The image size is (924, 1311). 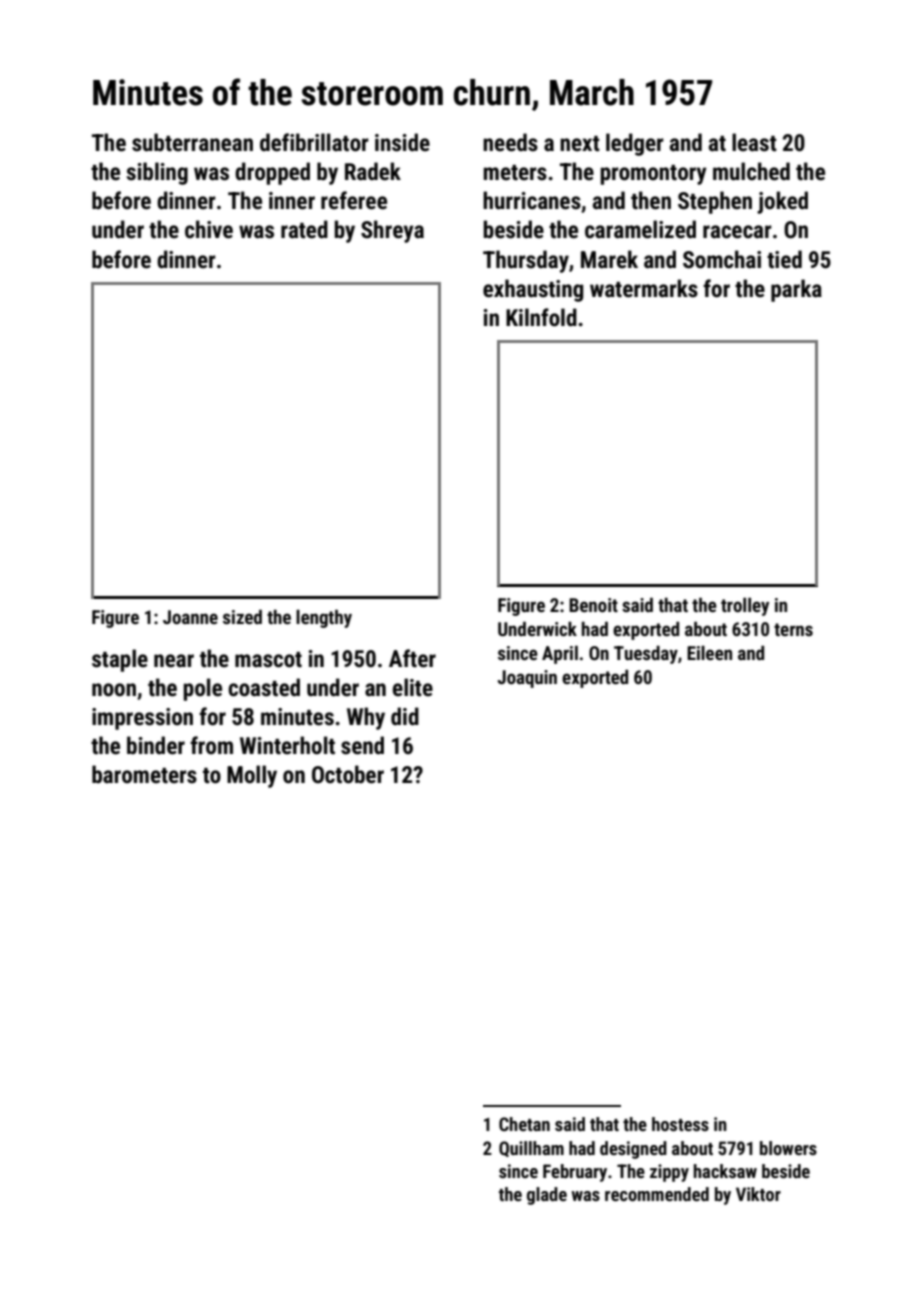 I want to click on Kilnfold, so click(x=541, y=317).
